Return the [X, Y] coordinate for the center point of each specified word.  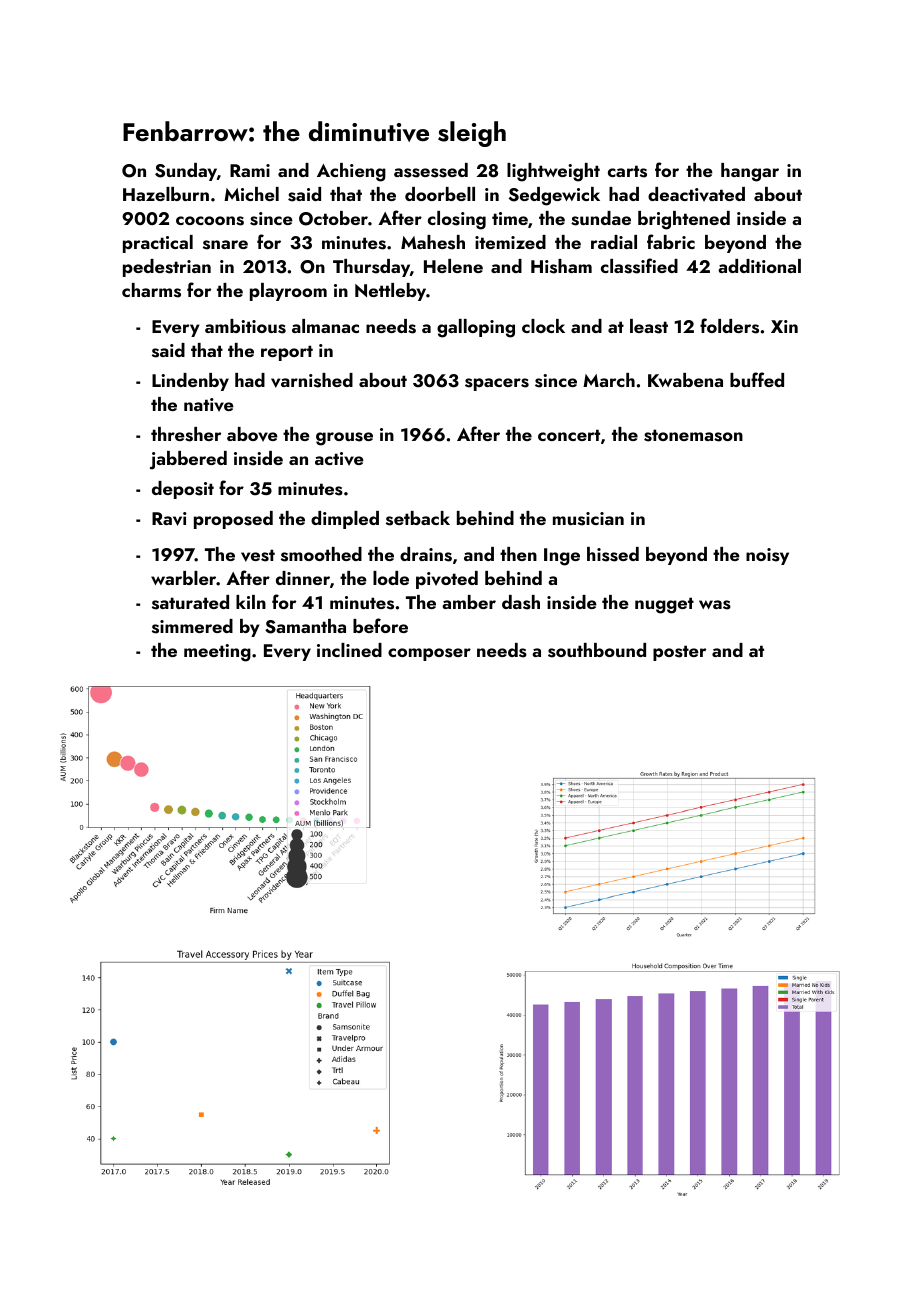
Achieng [351, 172]
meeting [217, 653]
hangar [750, 172]
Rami [250, 170]
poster [679, 653]
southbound [597, 650]
